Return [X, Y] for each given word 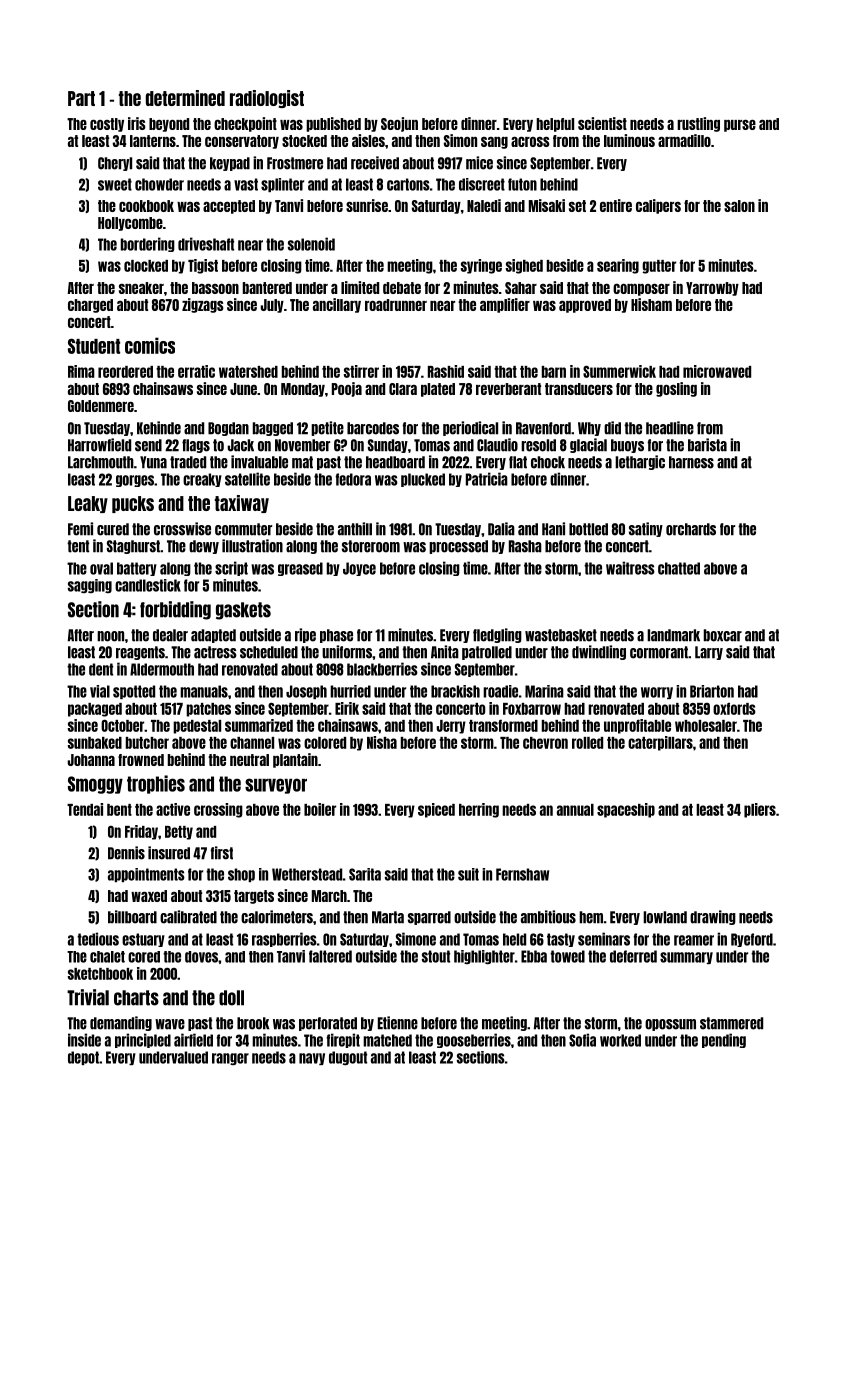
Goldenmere [101, 406]
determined [185, 98]
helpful [555, 125]
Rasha [525, 546]
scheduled [269, 652]
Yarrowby [712, 289]
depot [83, 1058]
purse [740, 125]
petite [327, 428]
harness [691, 462]
